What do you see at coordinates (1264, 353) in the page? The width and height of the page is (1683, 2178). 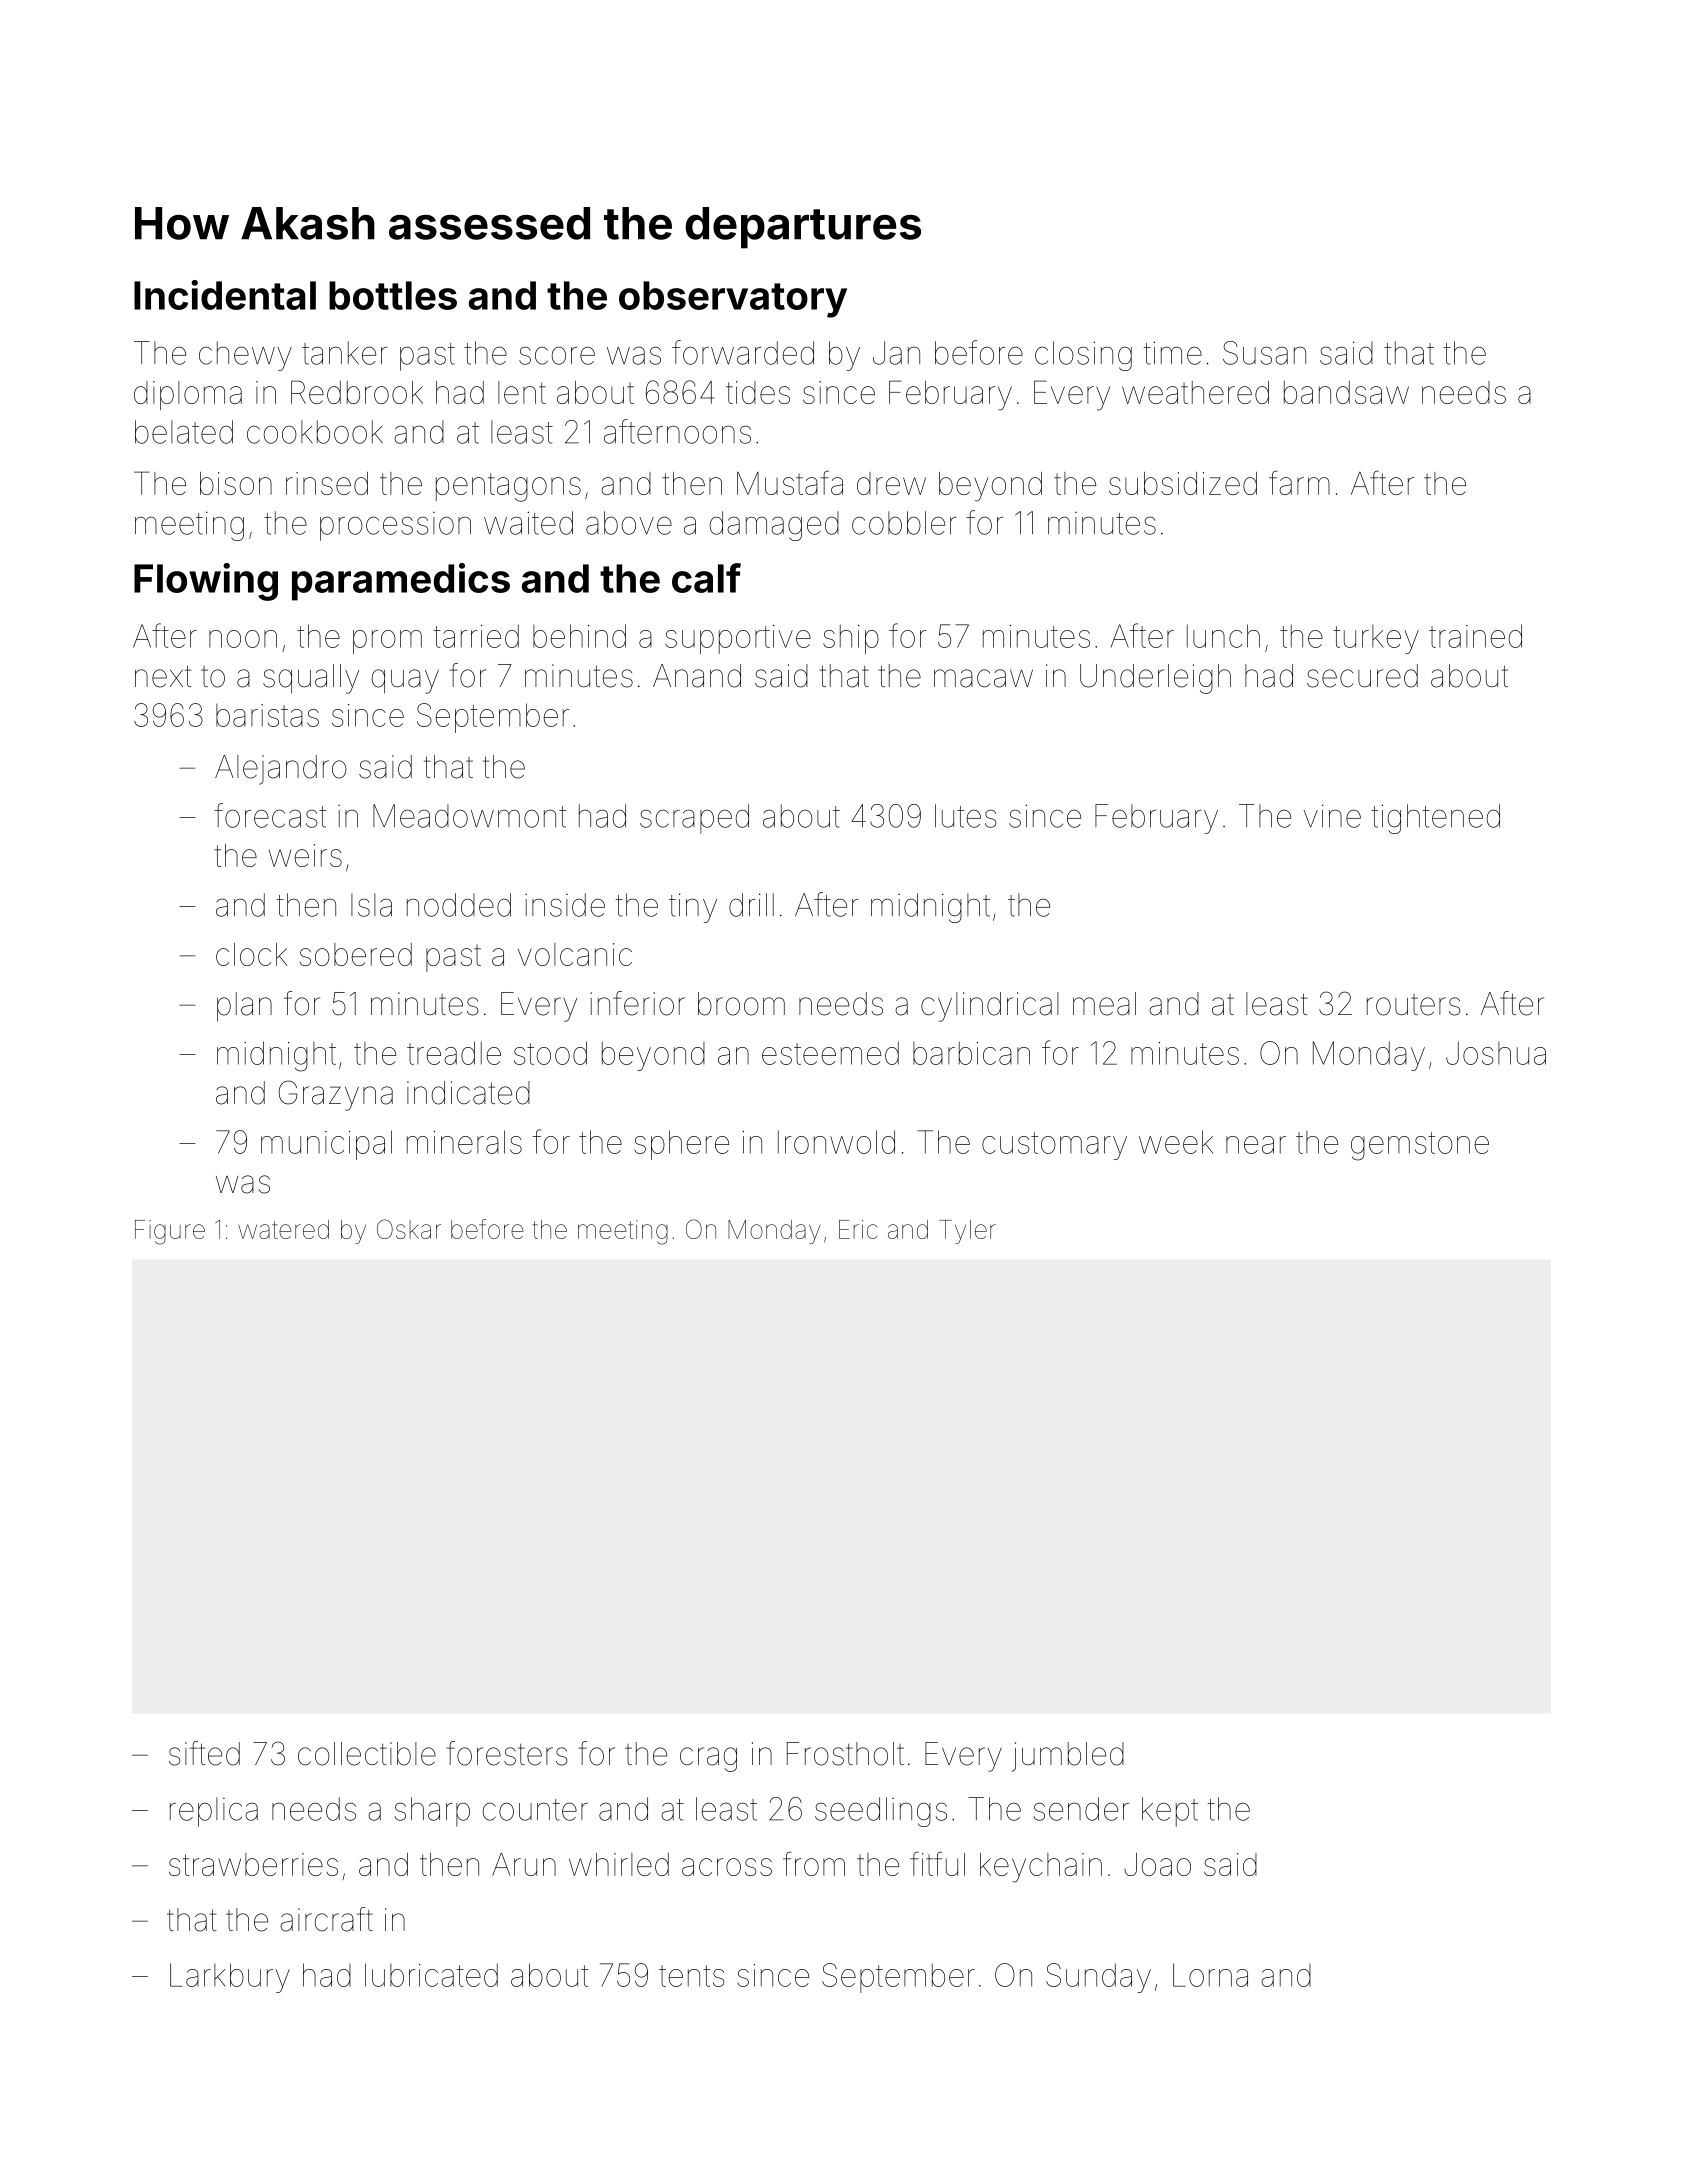 I see `Susan` at bounding box center [1264, 353].
